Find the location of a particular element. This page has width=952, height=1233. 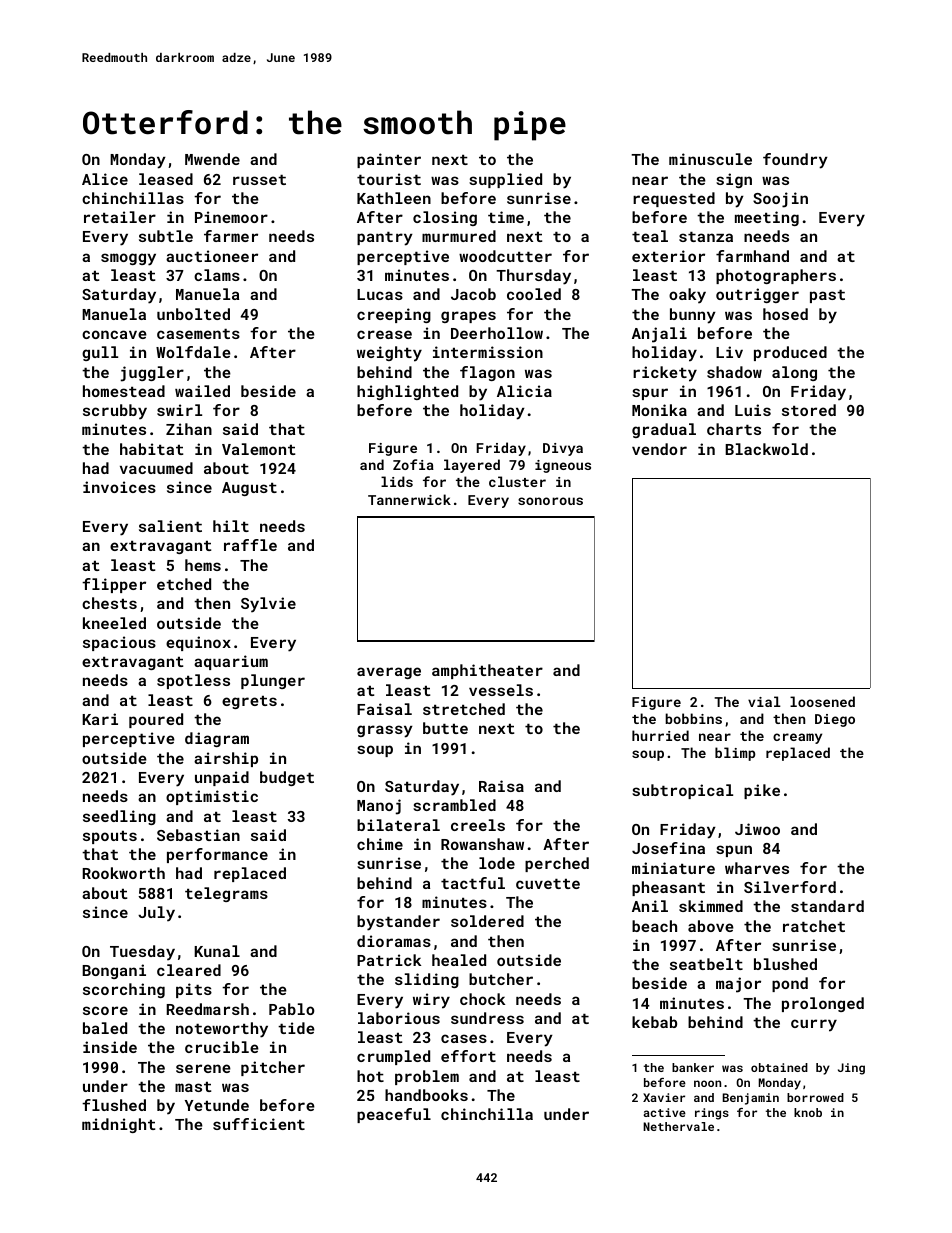

sufficient is located at coordinates (259, 1124).
